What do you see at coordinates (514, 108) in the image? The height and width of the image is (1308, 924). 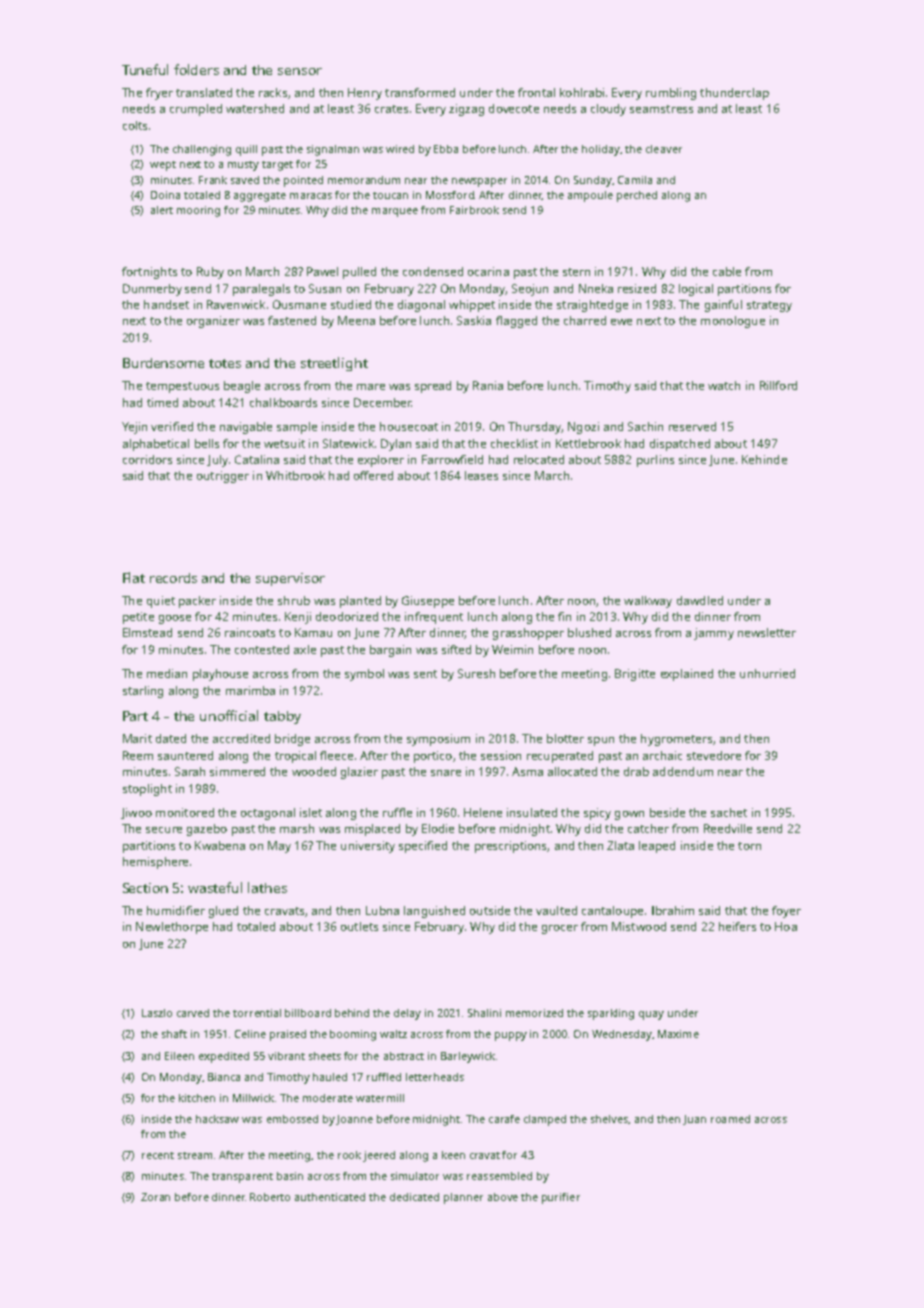 I see `dovecote` at bounding box center [514, 108].
